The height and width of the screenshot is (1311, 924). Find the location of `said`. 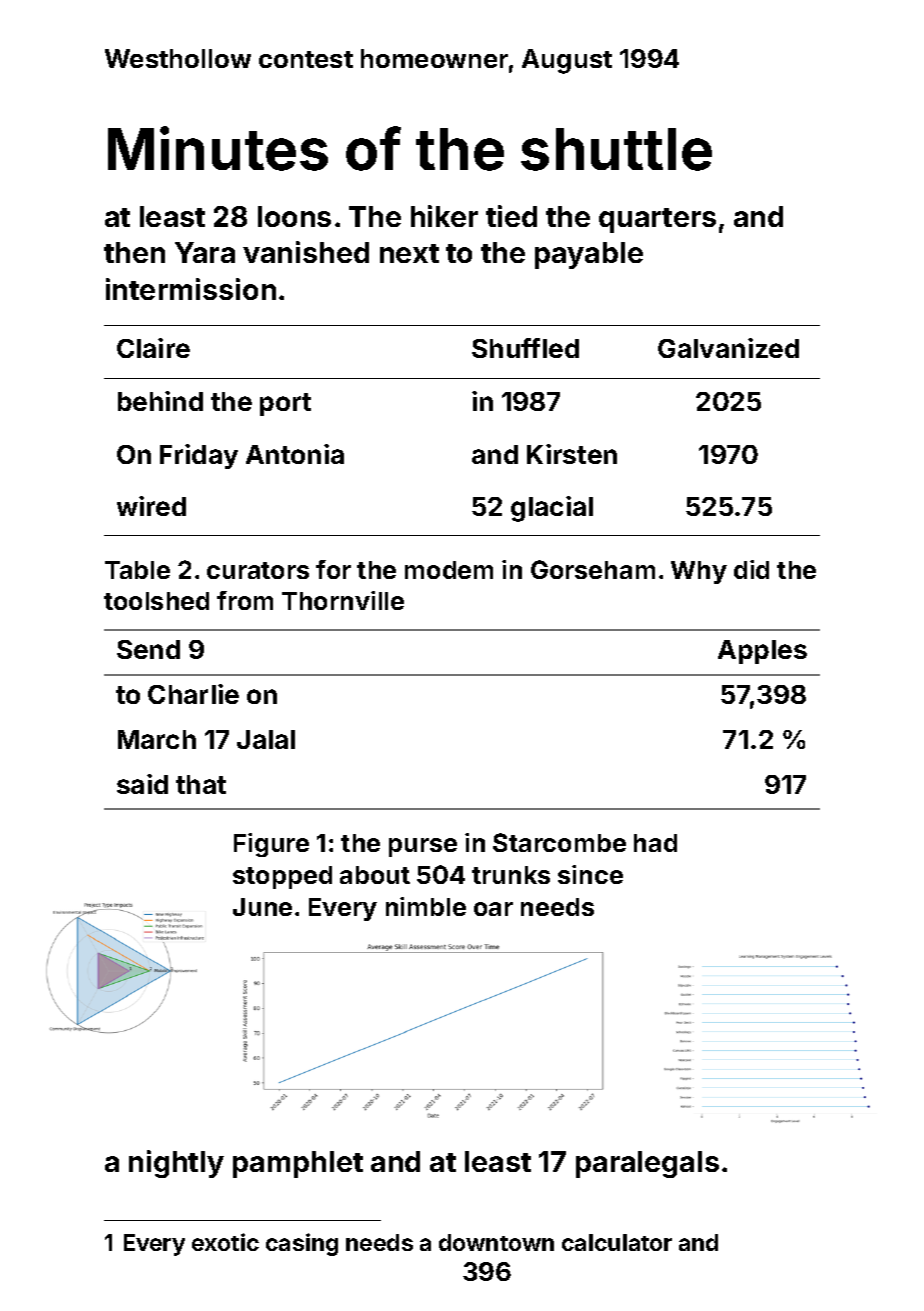

said is located at coordinates (142, 784).
